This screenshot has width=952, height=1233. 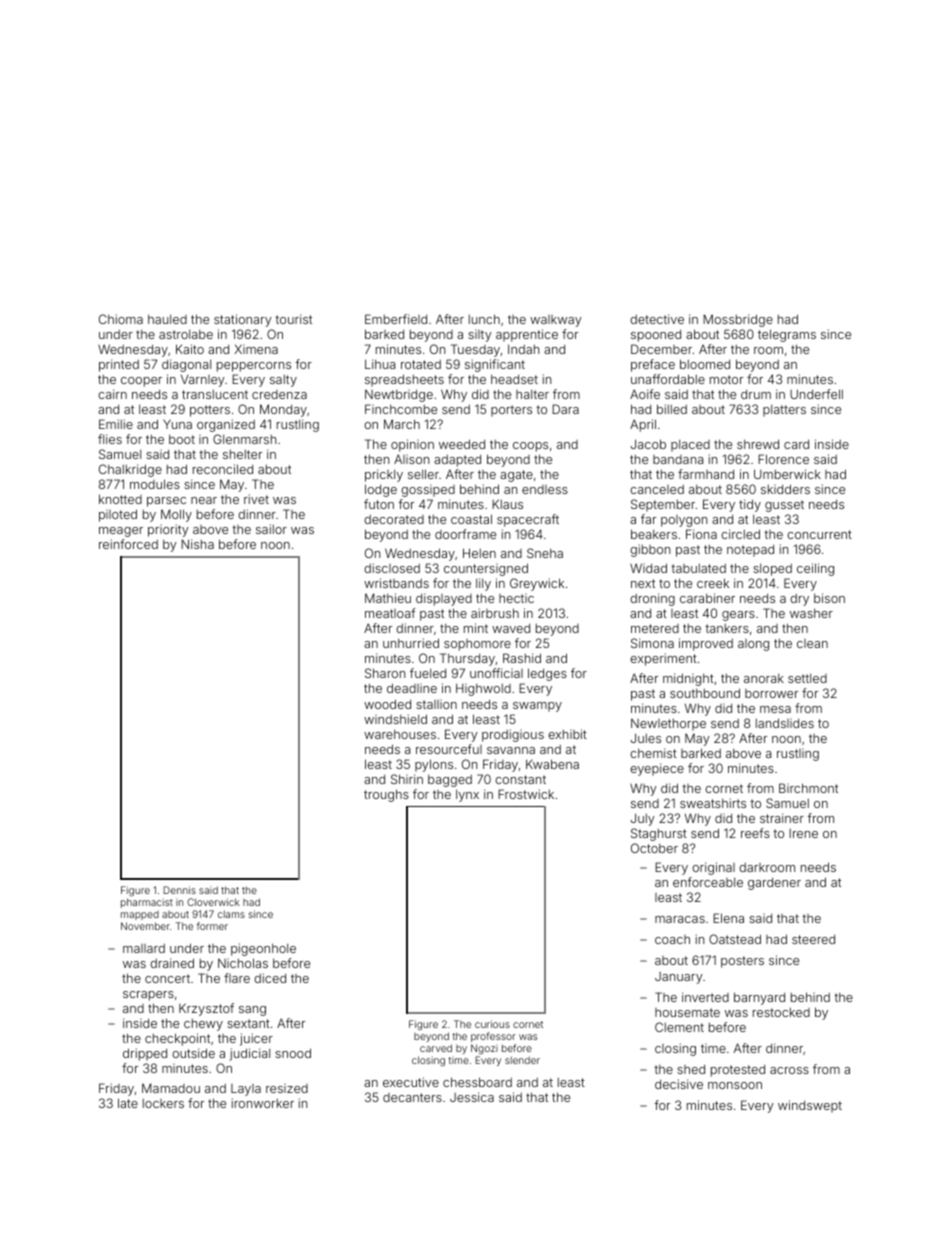 I want to click on pharmacist, so click(x=147, y=903).
